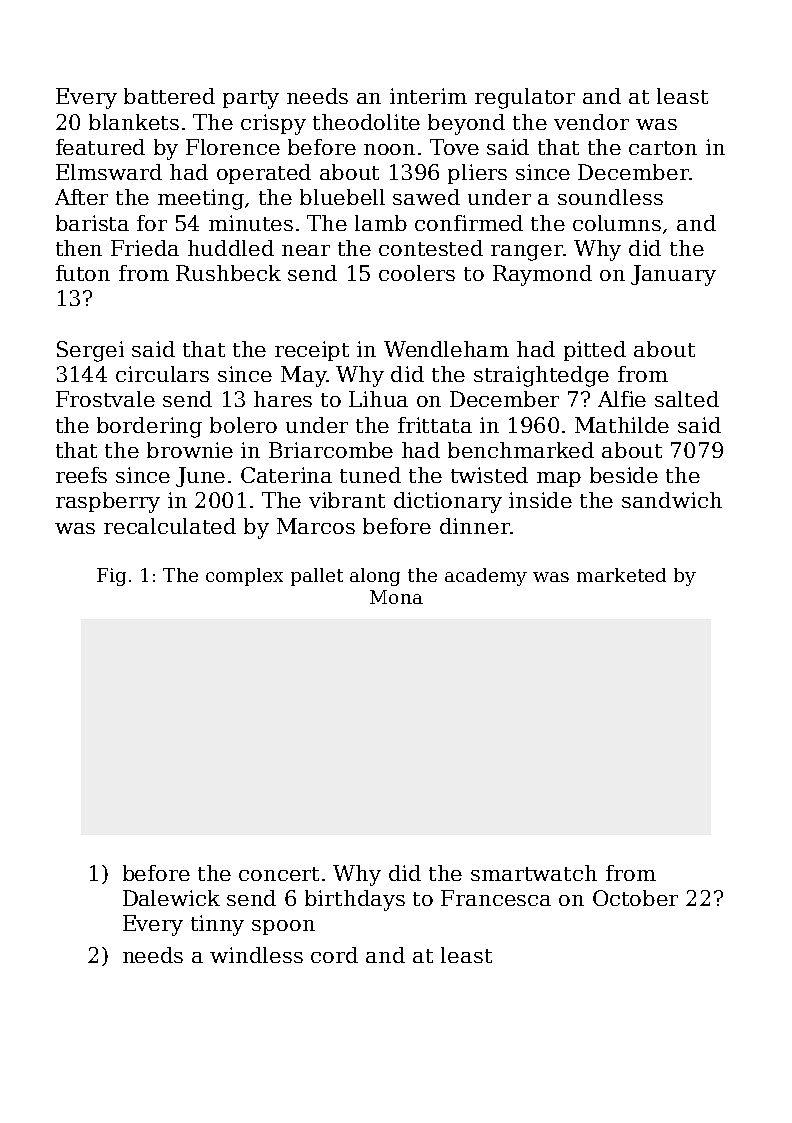  I want to click on October, so click(635, 898).
